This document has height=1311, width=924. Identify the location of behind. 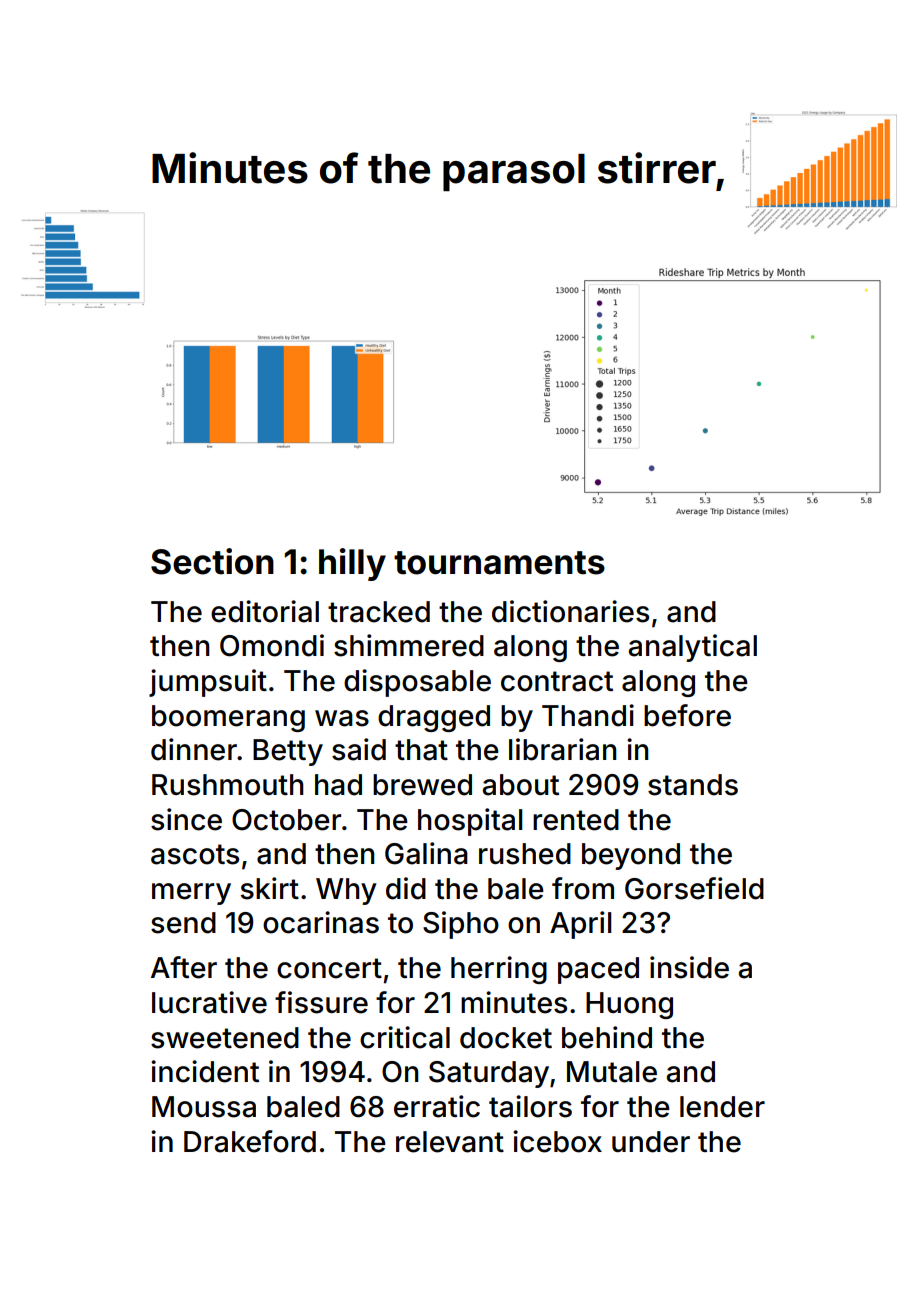
(607, 1037).
